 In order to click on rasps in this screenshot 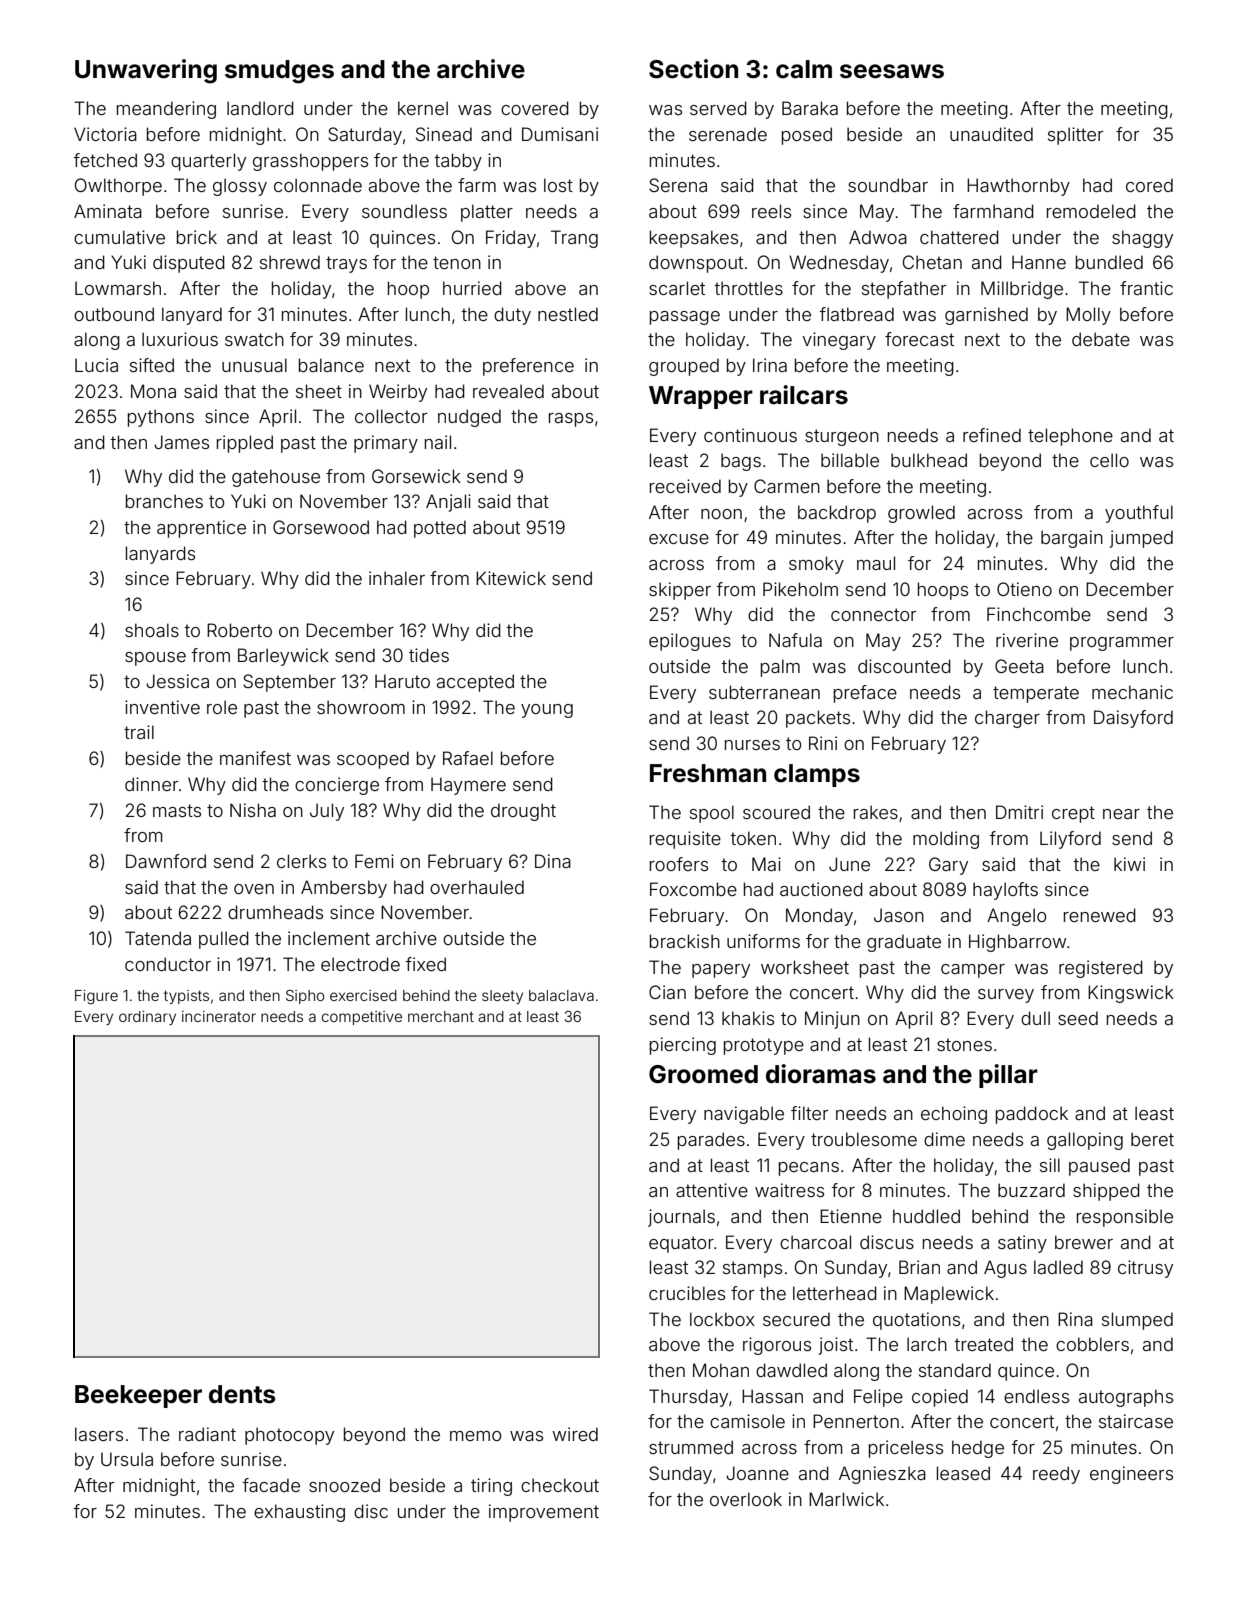, I will do `click(571, 420)`.
